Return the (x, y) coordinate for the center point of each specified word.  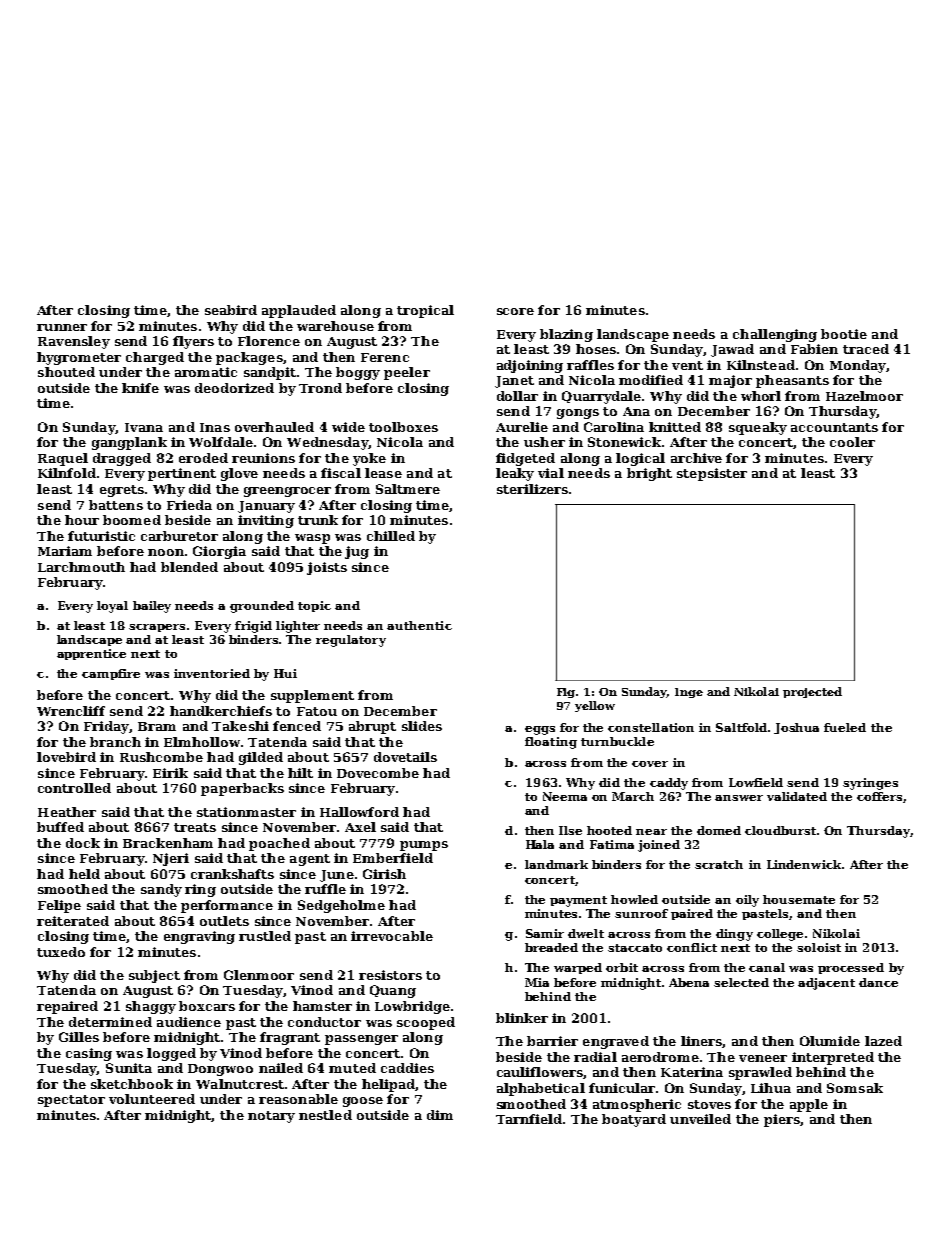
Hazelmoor (864, 396)
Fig (566, 693)
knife (140, 388)
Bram (157, 726)
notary (271, 1117)
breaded (551, 947)
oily (747, 901)
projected (812, 692)
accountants (834, 427)
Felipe (59, 906)
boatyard (634, 1120)
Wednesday (327, 443)
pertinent (182, 474)
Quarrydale (601, 397)
